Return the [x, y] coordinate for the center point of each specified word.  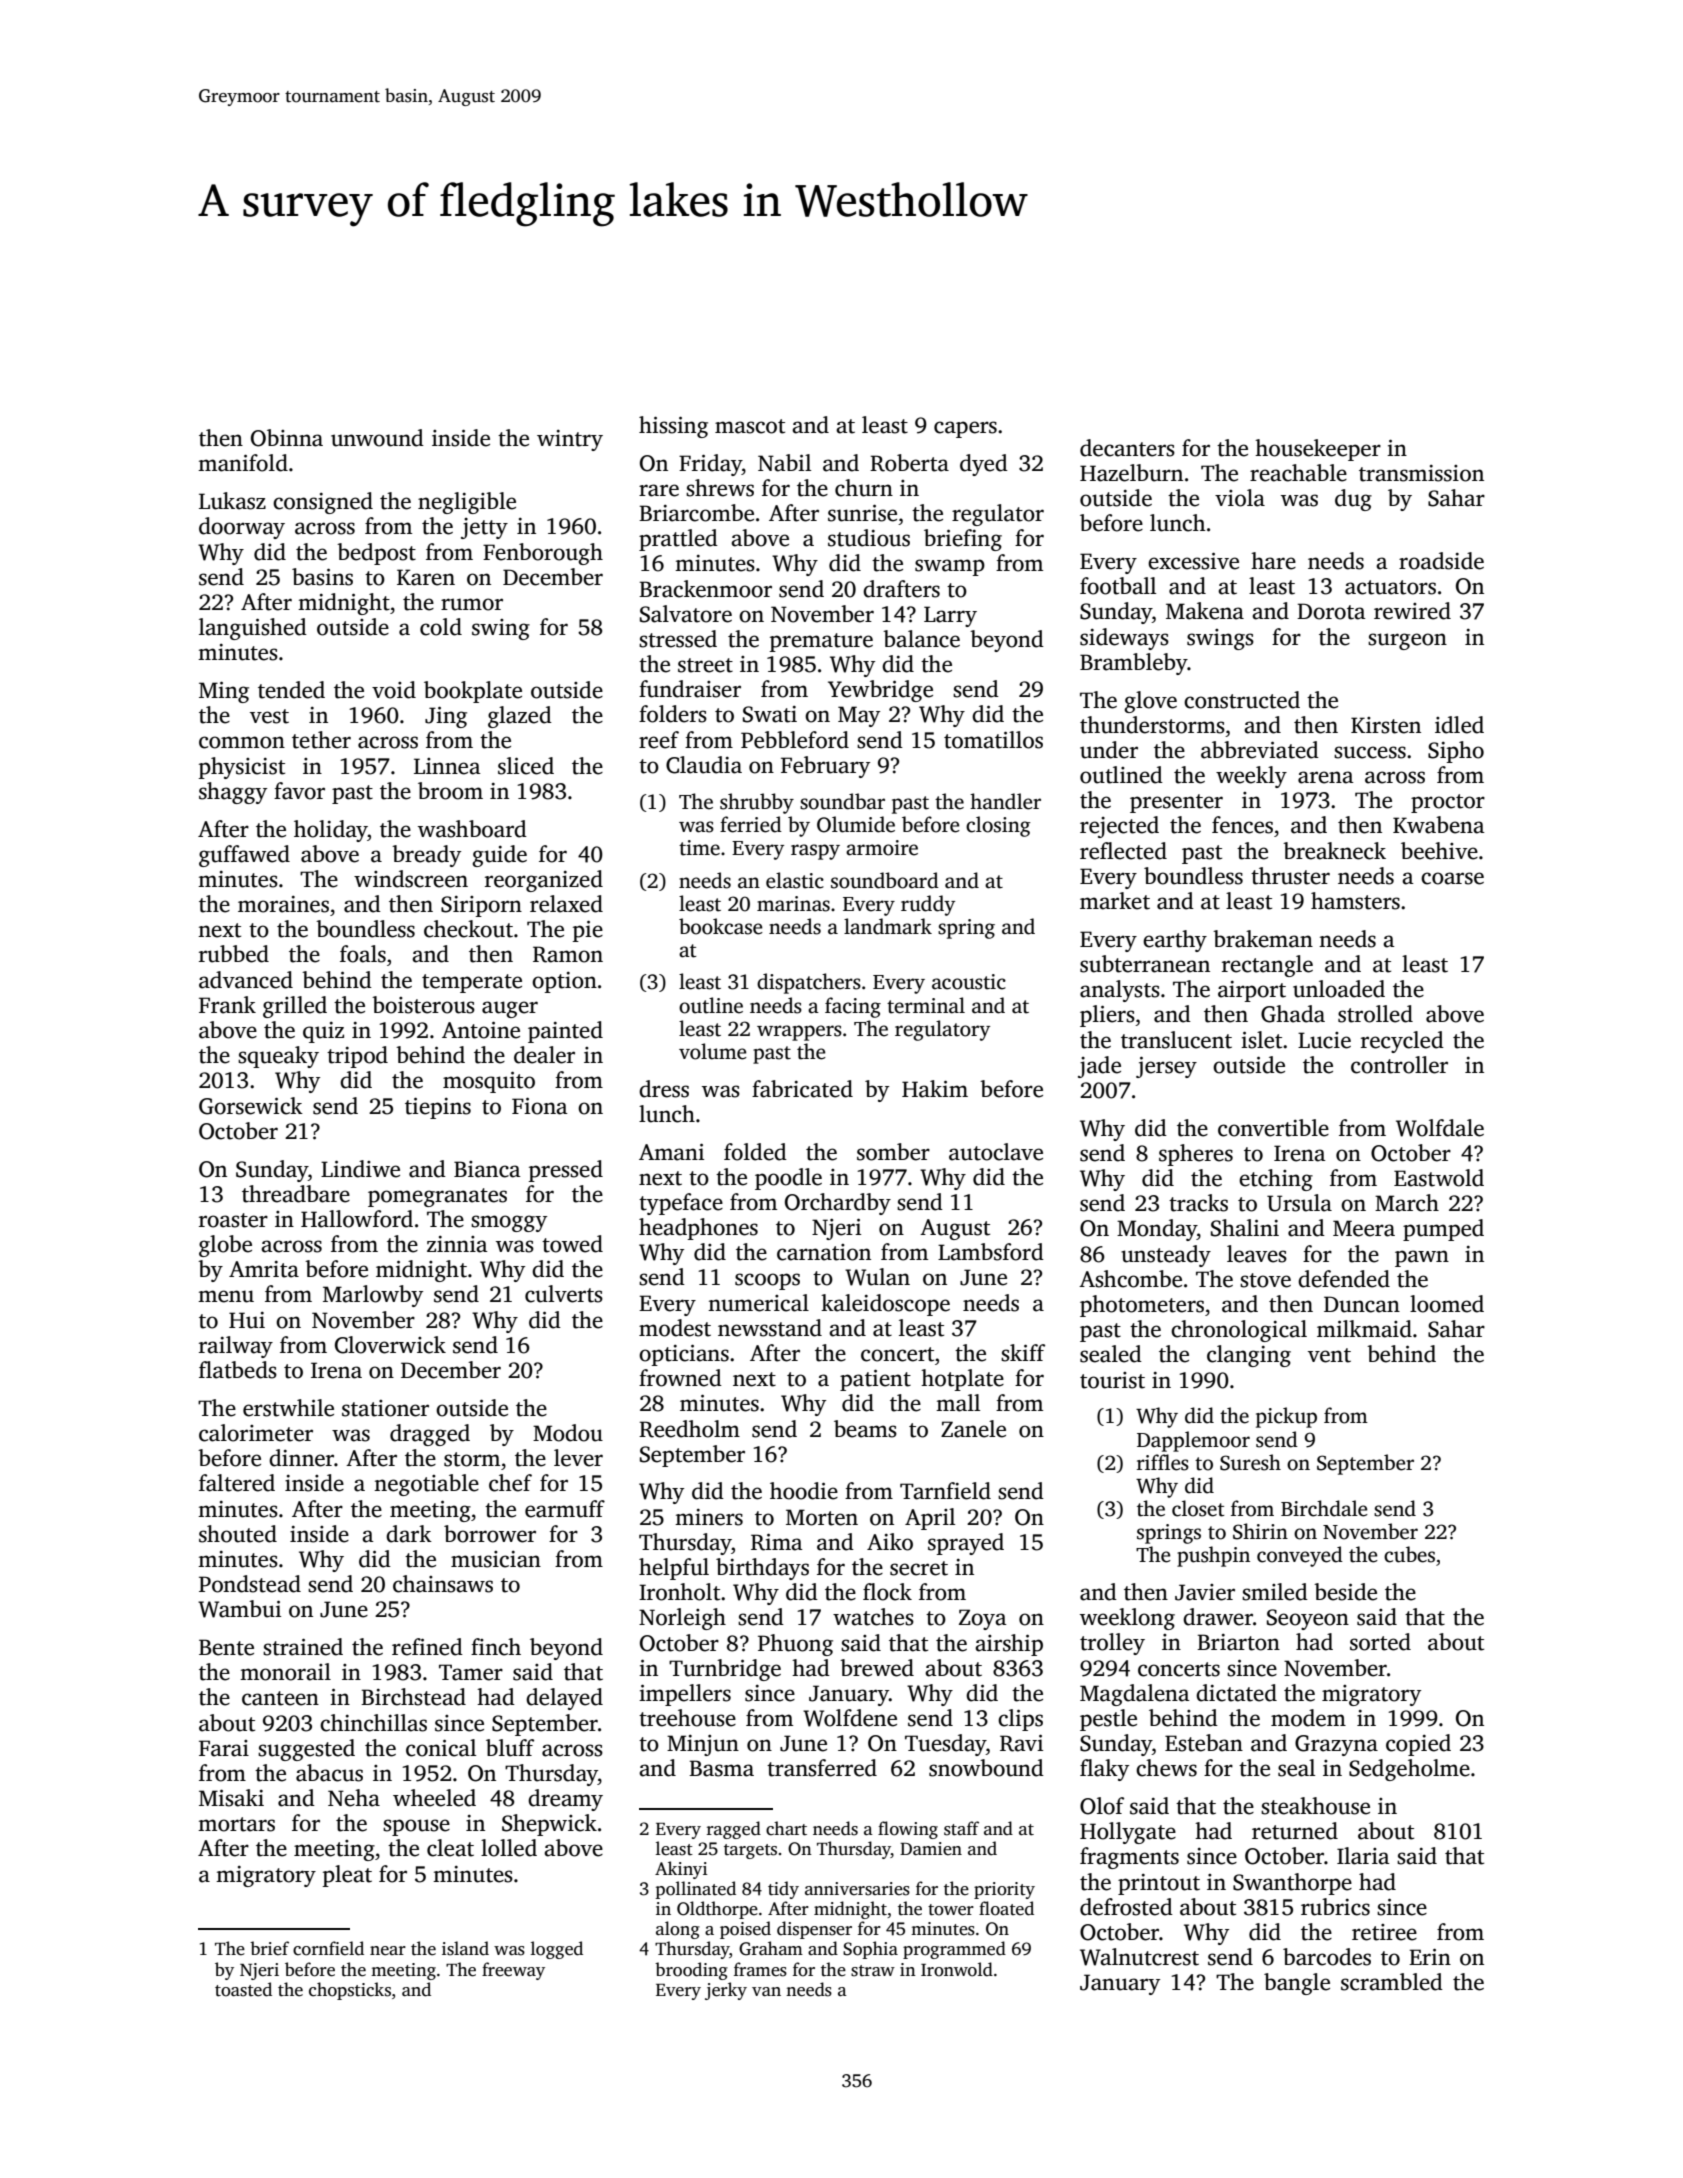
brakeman [1263, 939]
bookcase [721, 926]
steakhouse [1315, 1806]
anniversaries [857, 1889]
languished [253, 629]
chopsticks [350, 1991]
